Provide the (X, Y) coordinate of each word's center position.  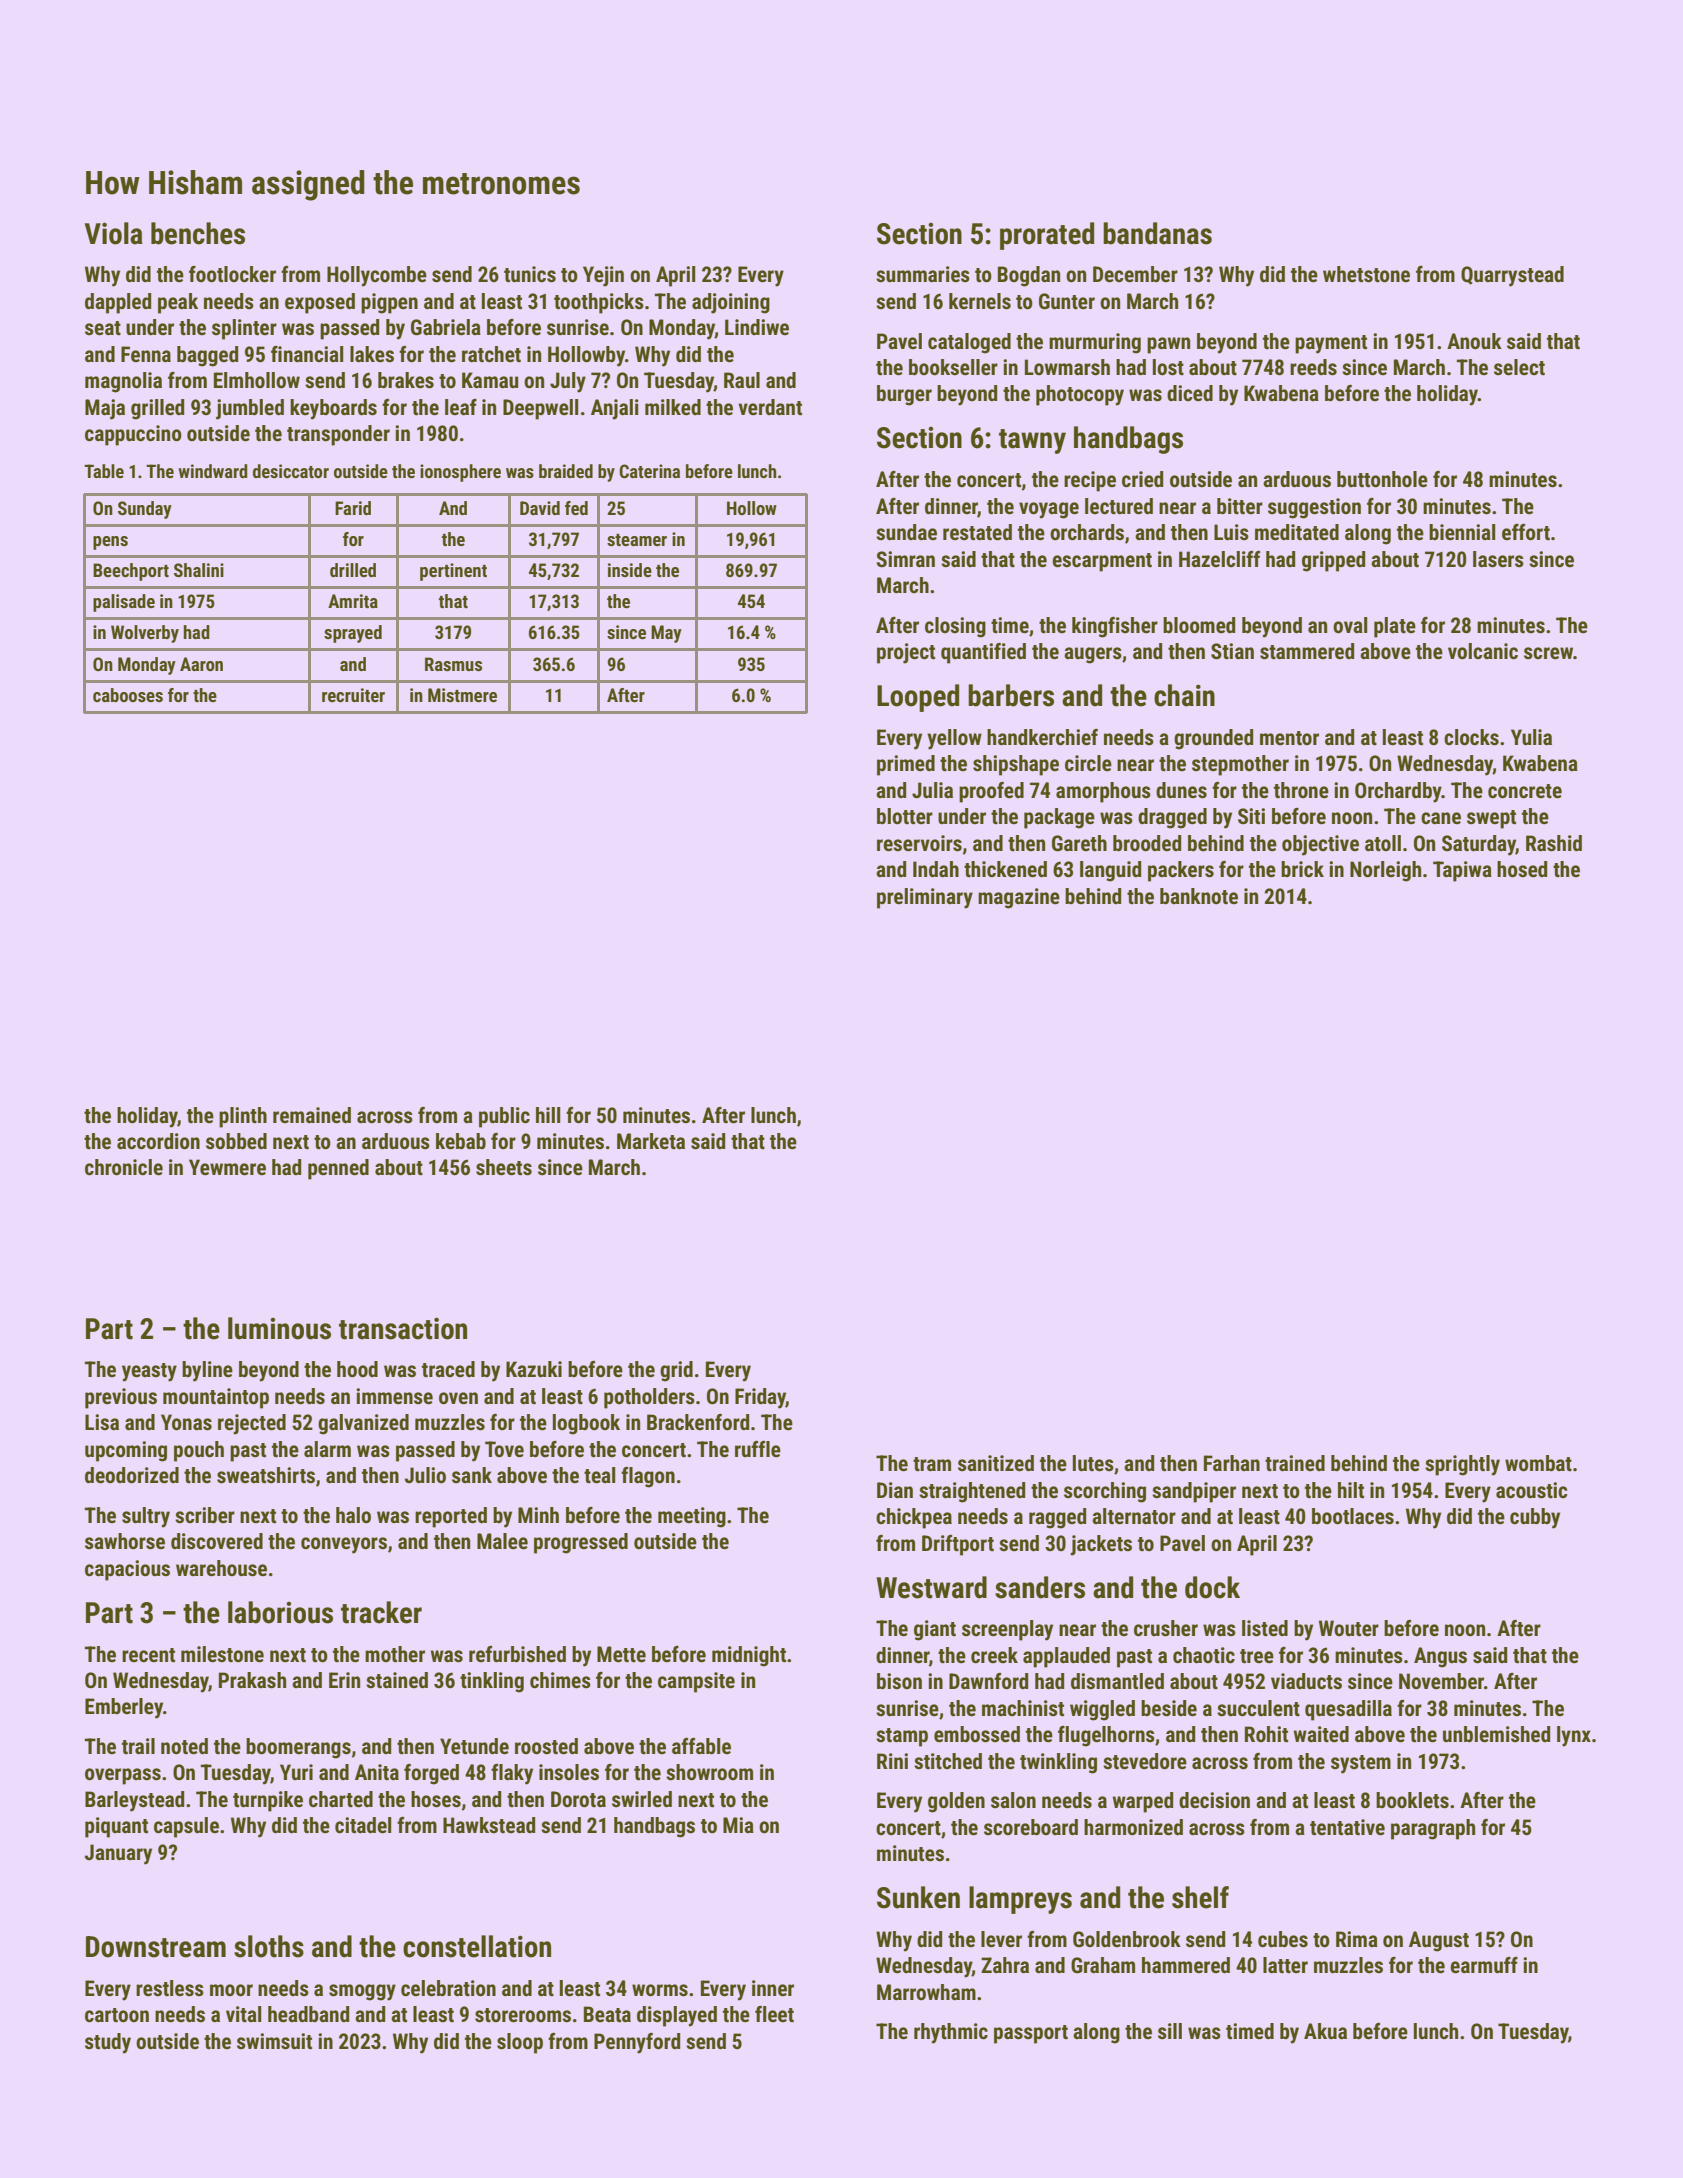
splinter (244, 329)
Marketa (651, 1141)
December (1135, 274)
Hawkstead (489, 1825)
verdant (770, 407)
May (666, 634)
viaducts (1306, 1681)
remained (312, 1115)
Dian (895, 1490)
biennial (1462, 532)
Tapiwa (1462, 871)
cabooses (128, 695)
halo (353, 1515)
